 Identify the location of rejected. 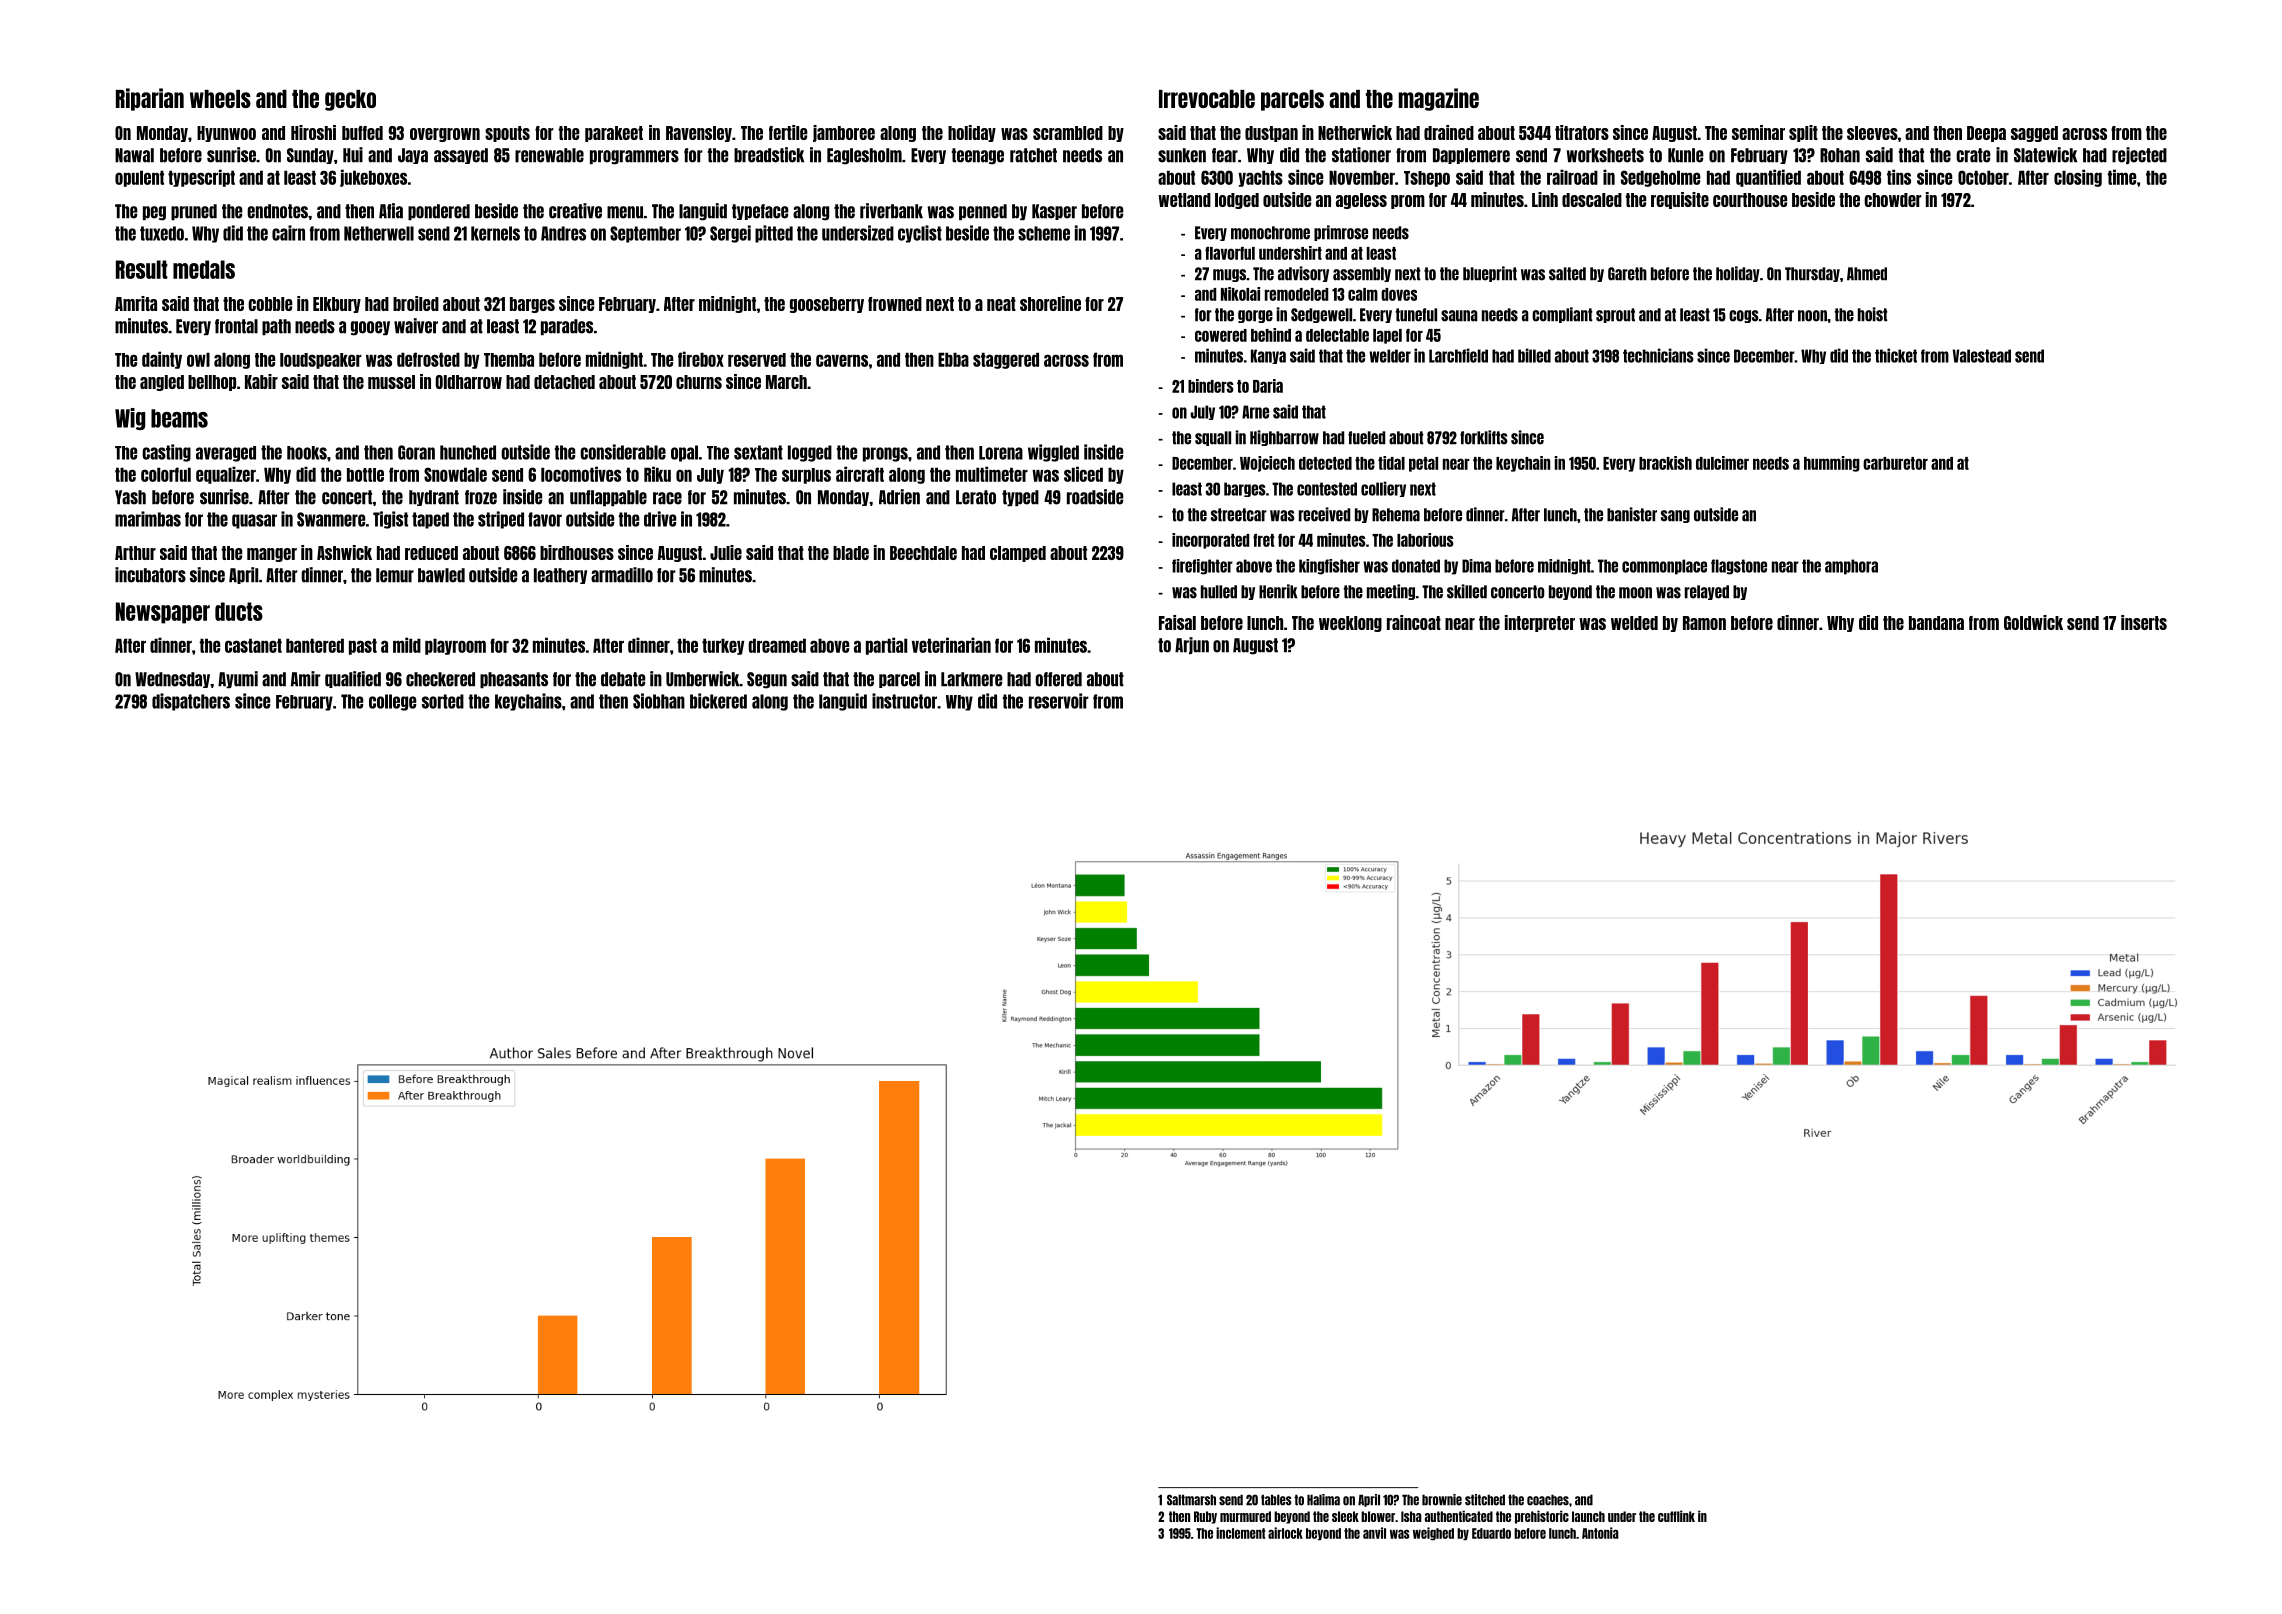
(2139, 156).
